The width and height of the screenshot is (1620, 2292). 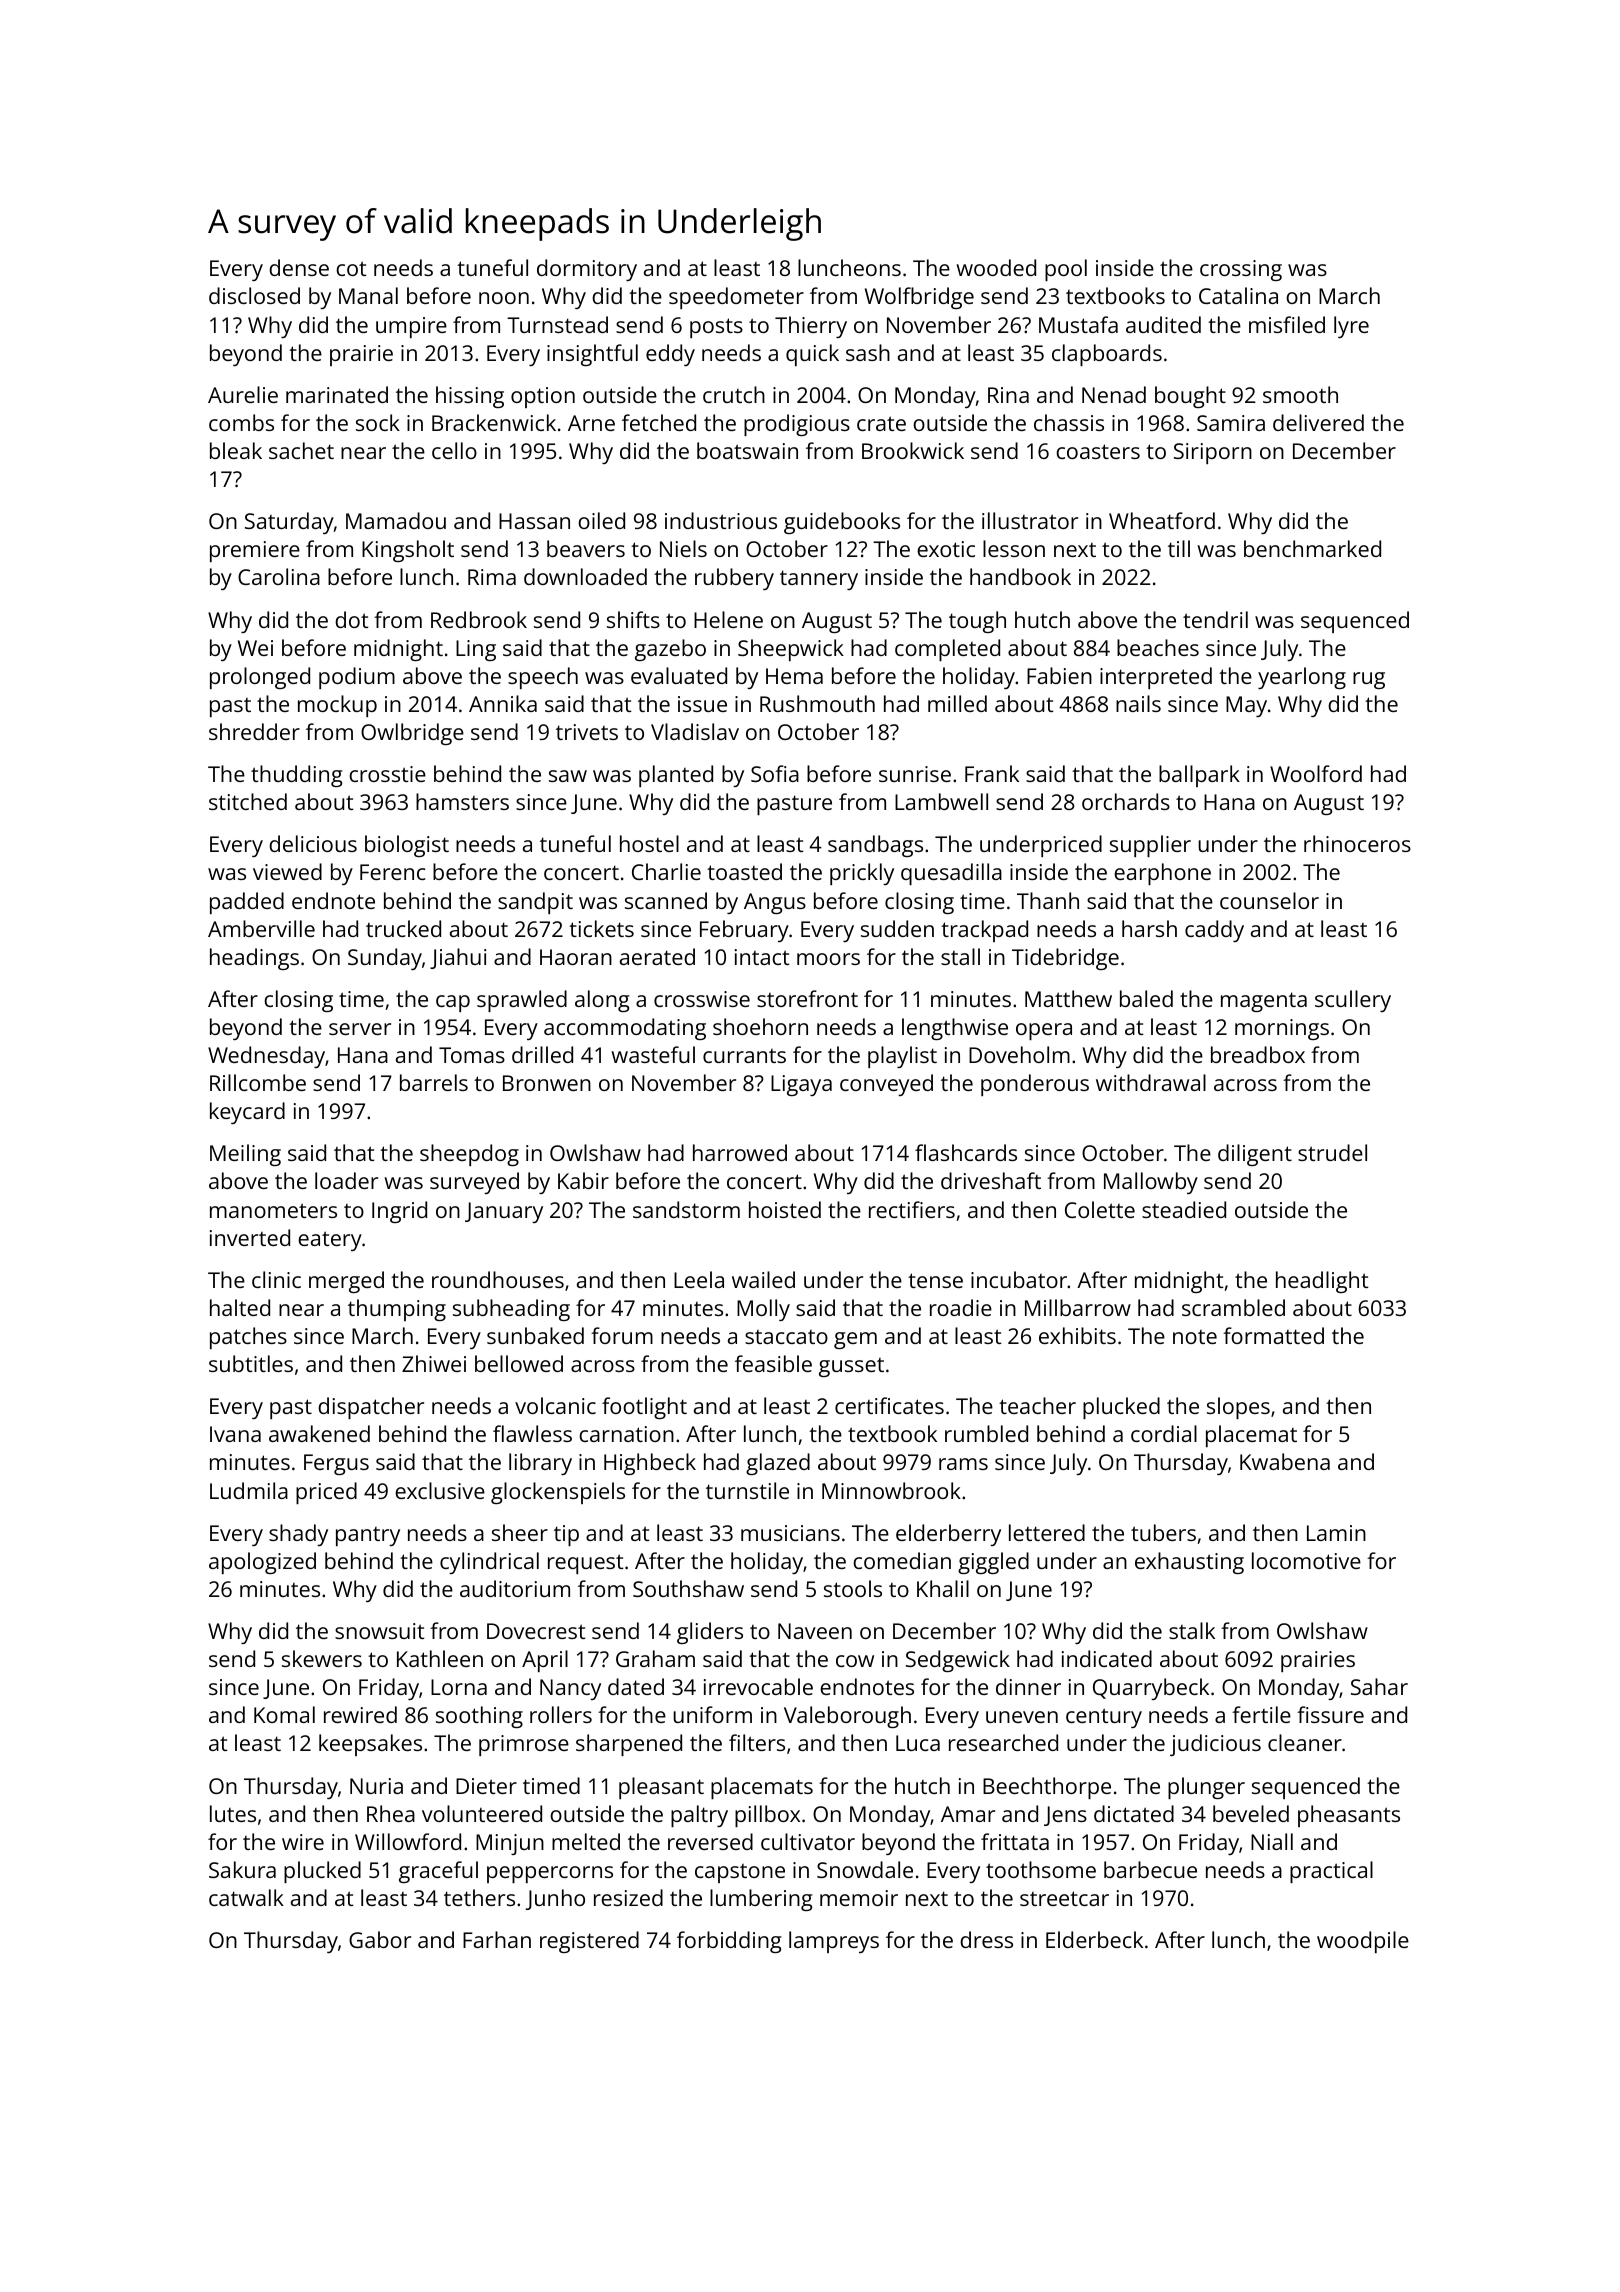 I want to click on Hema, so click(x=794, y=676).
